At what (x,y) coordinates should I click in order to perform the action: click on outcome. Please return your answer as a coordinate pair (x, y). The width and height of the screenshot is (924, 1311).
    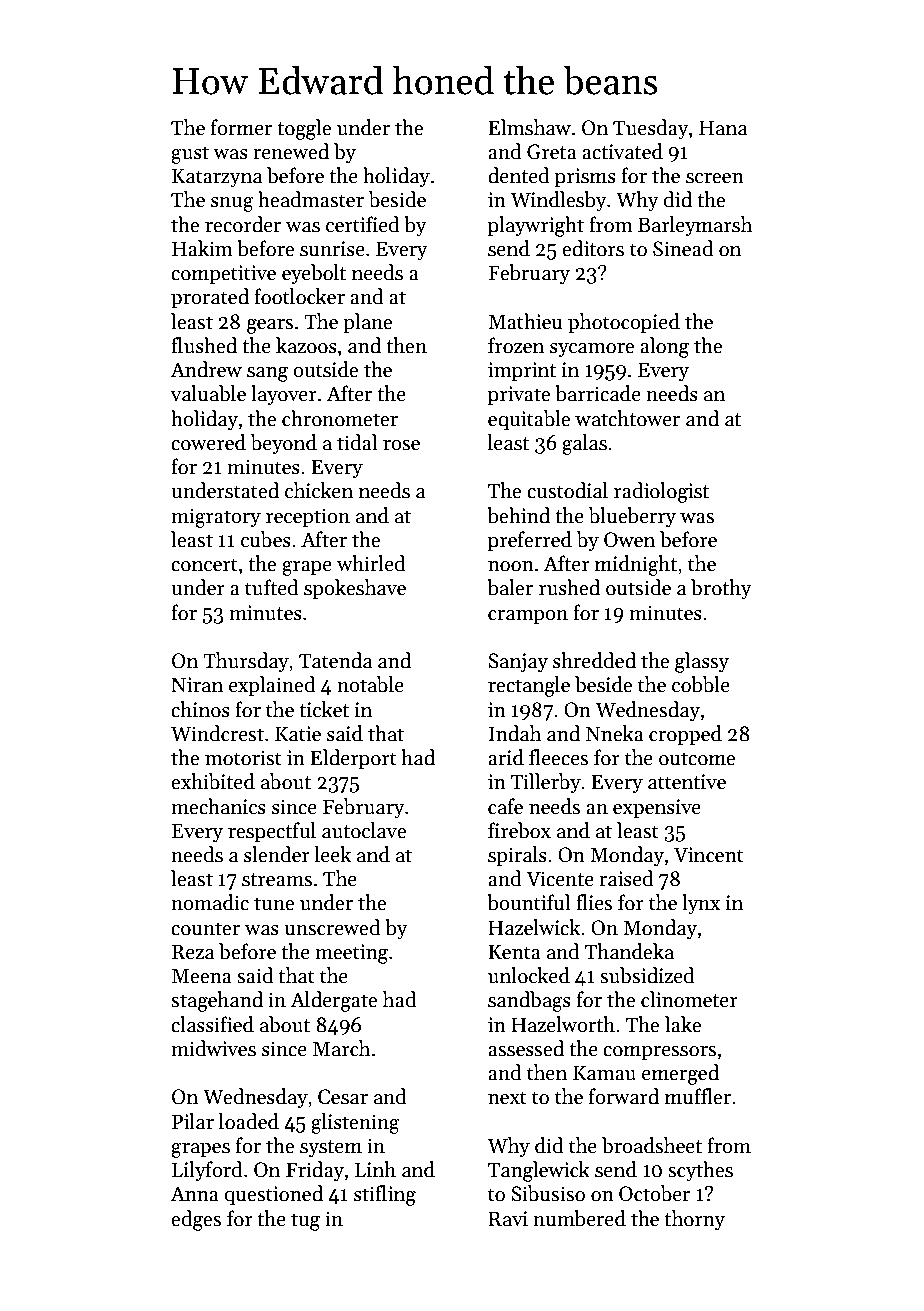
    Looking at the image, I should click on (697, 759).
